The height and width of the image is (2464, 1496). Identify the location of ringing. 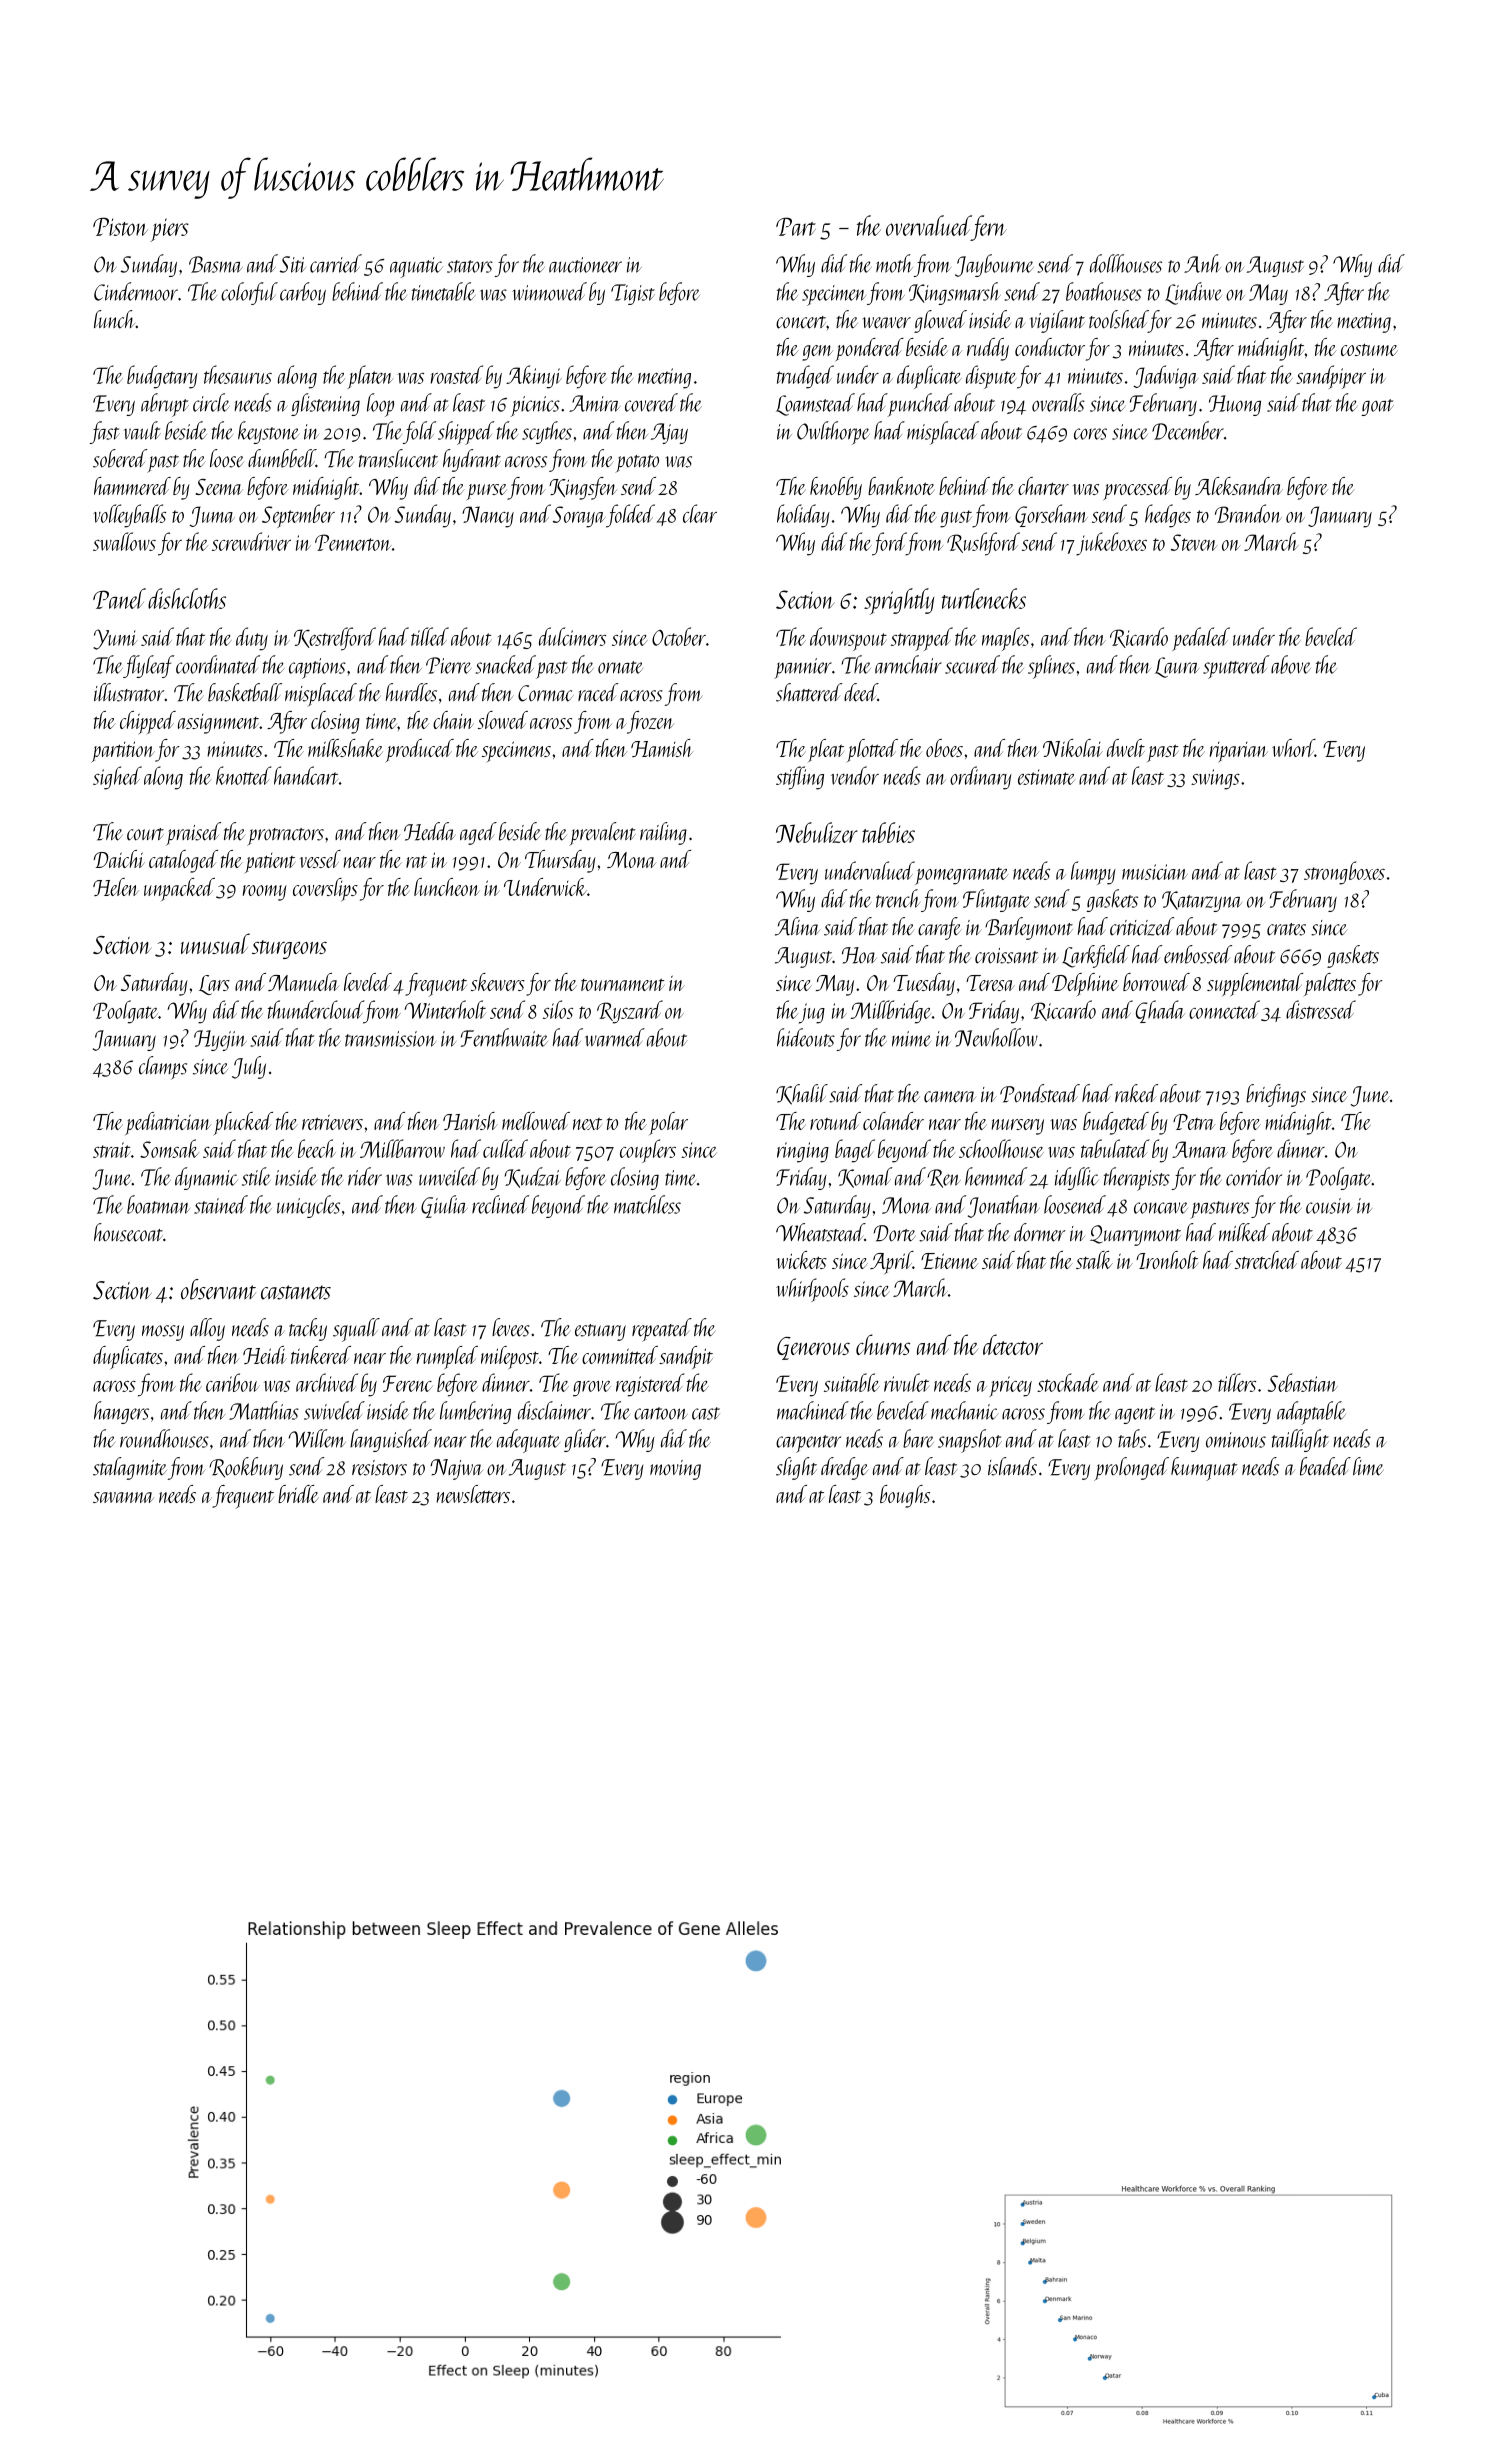
(803, 1152).
